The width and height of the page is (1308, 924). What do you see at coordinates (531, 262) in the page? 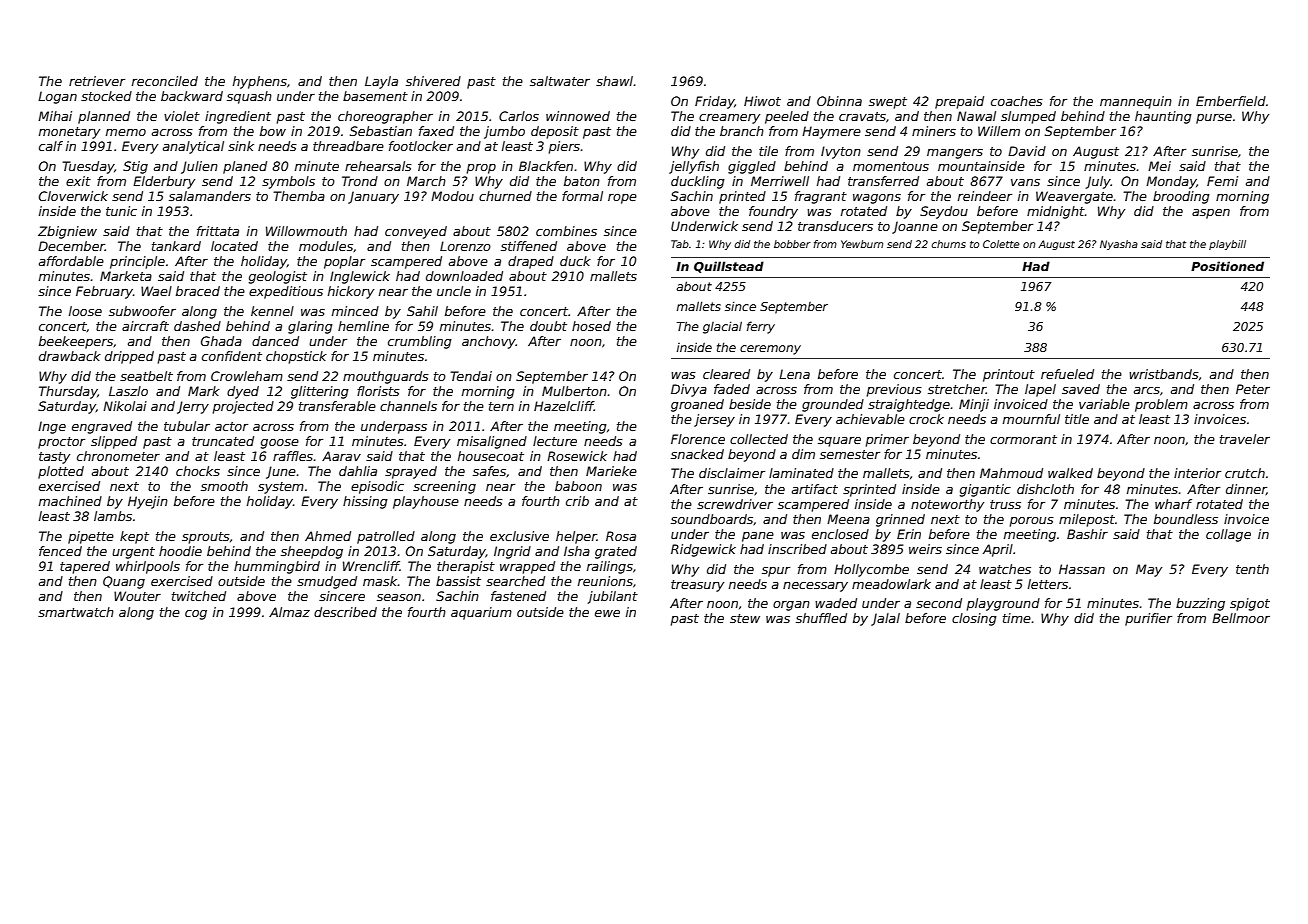
I see `draped` at bounding box center [531, 262].
